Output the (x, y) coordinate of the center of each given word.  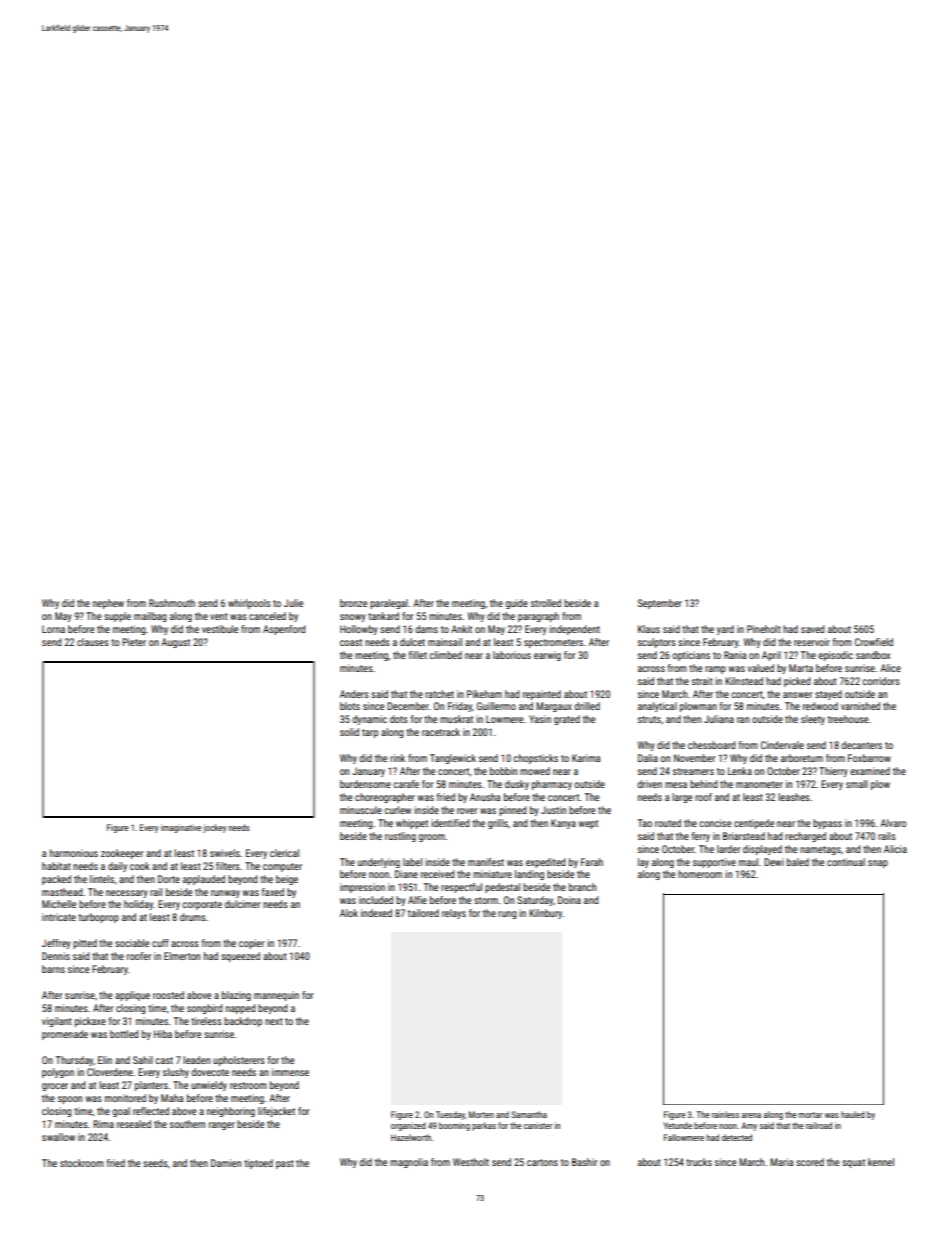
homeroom (700, 874)
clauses (93, 642)
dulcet (412, 642)
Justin (553, 810)
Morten (481, 1114)
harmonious (74, 853)
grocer (55, 1087)
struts (649, 719)
